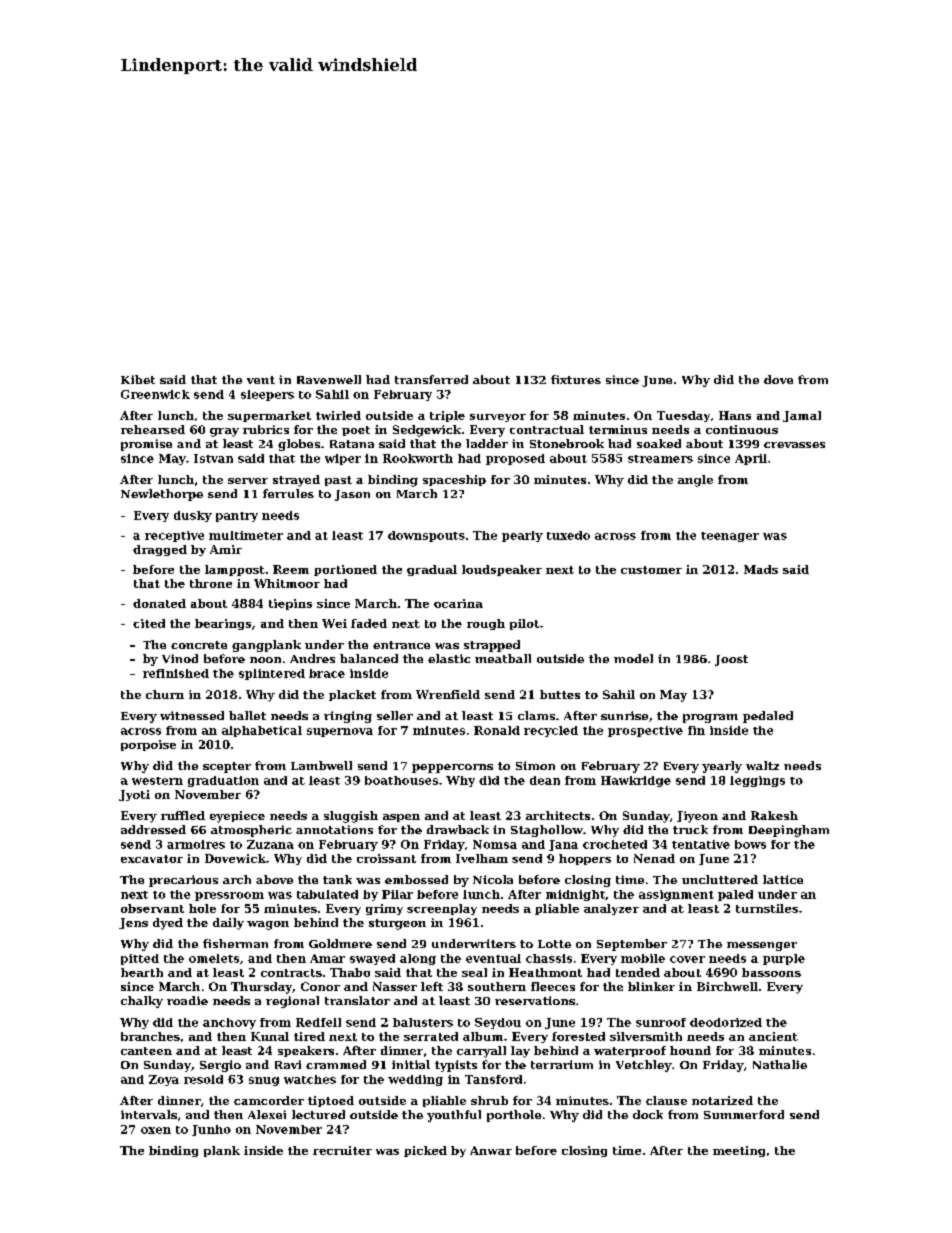 The height and width of the screenshot is (1233, 952). I want to click on addressed, so click(153, 829).
